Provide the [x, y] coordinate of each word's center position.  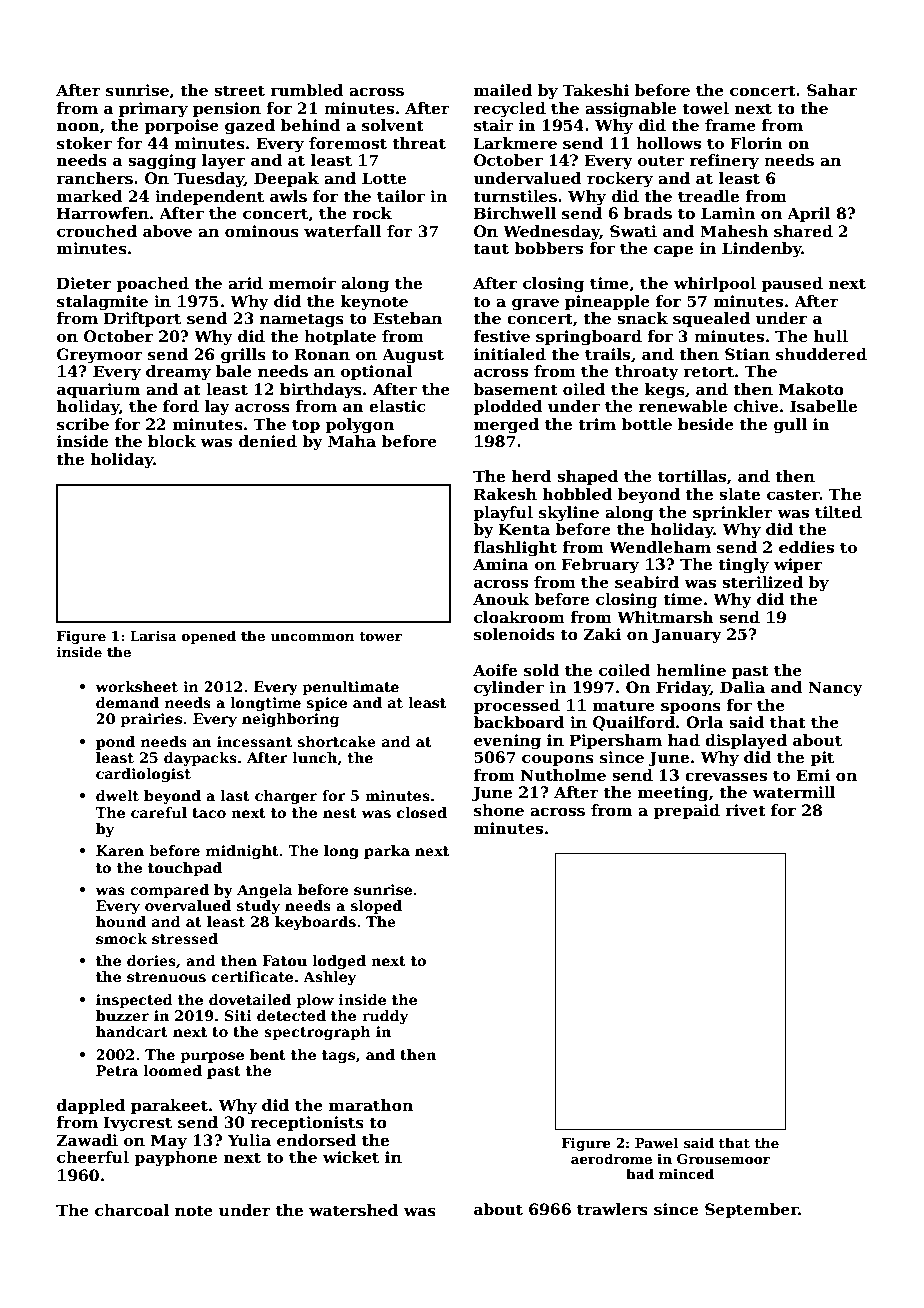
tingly [743, 566]
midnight [242, 852]
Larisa [153, 636]
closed [422, 812]
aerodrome [611, 1158]
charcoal [132, 1210]
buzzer [122, 1015]
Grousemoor [723, 1159]
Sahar [832, 90]
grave [535, 305]
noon [78, 127]
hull [831, 336]
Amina [501, 564]
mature [624, 706]
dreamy [178, 373]
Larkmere [515, 143]
